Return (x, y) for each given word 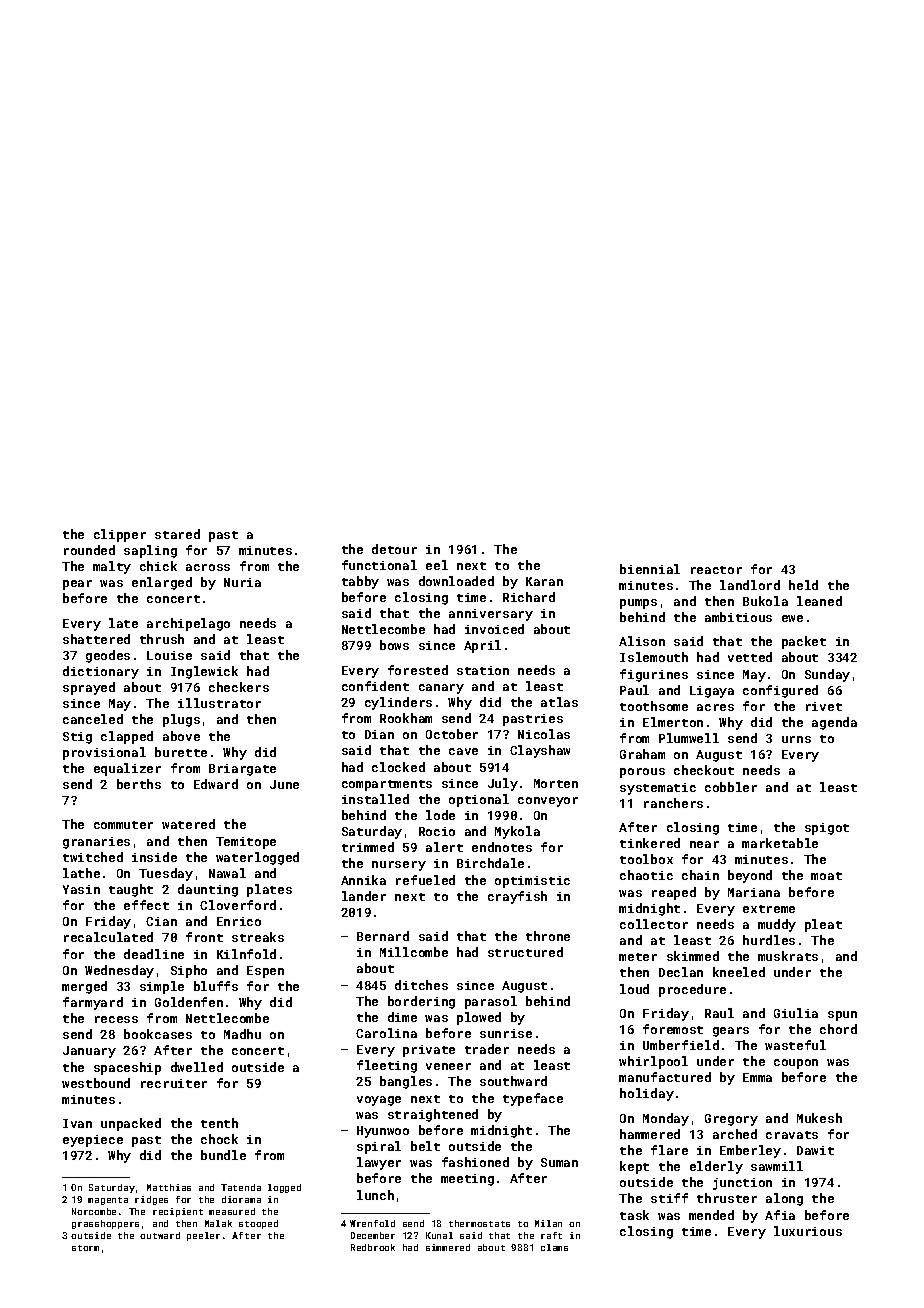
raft (551, 1235)
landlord (750, 585)
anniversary (491, 615)
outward (160, 1235)
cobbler (731, 787)
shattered (96, 639)
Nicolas (544, 734)
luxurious (808, 1231)
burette (181, 752)
